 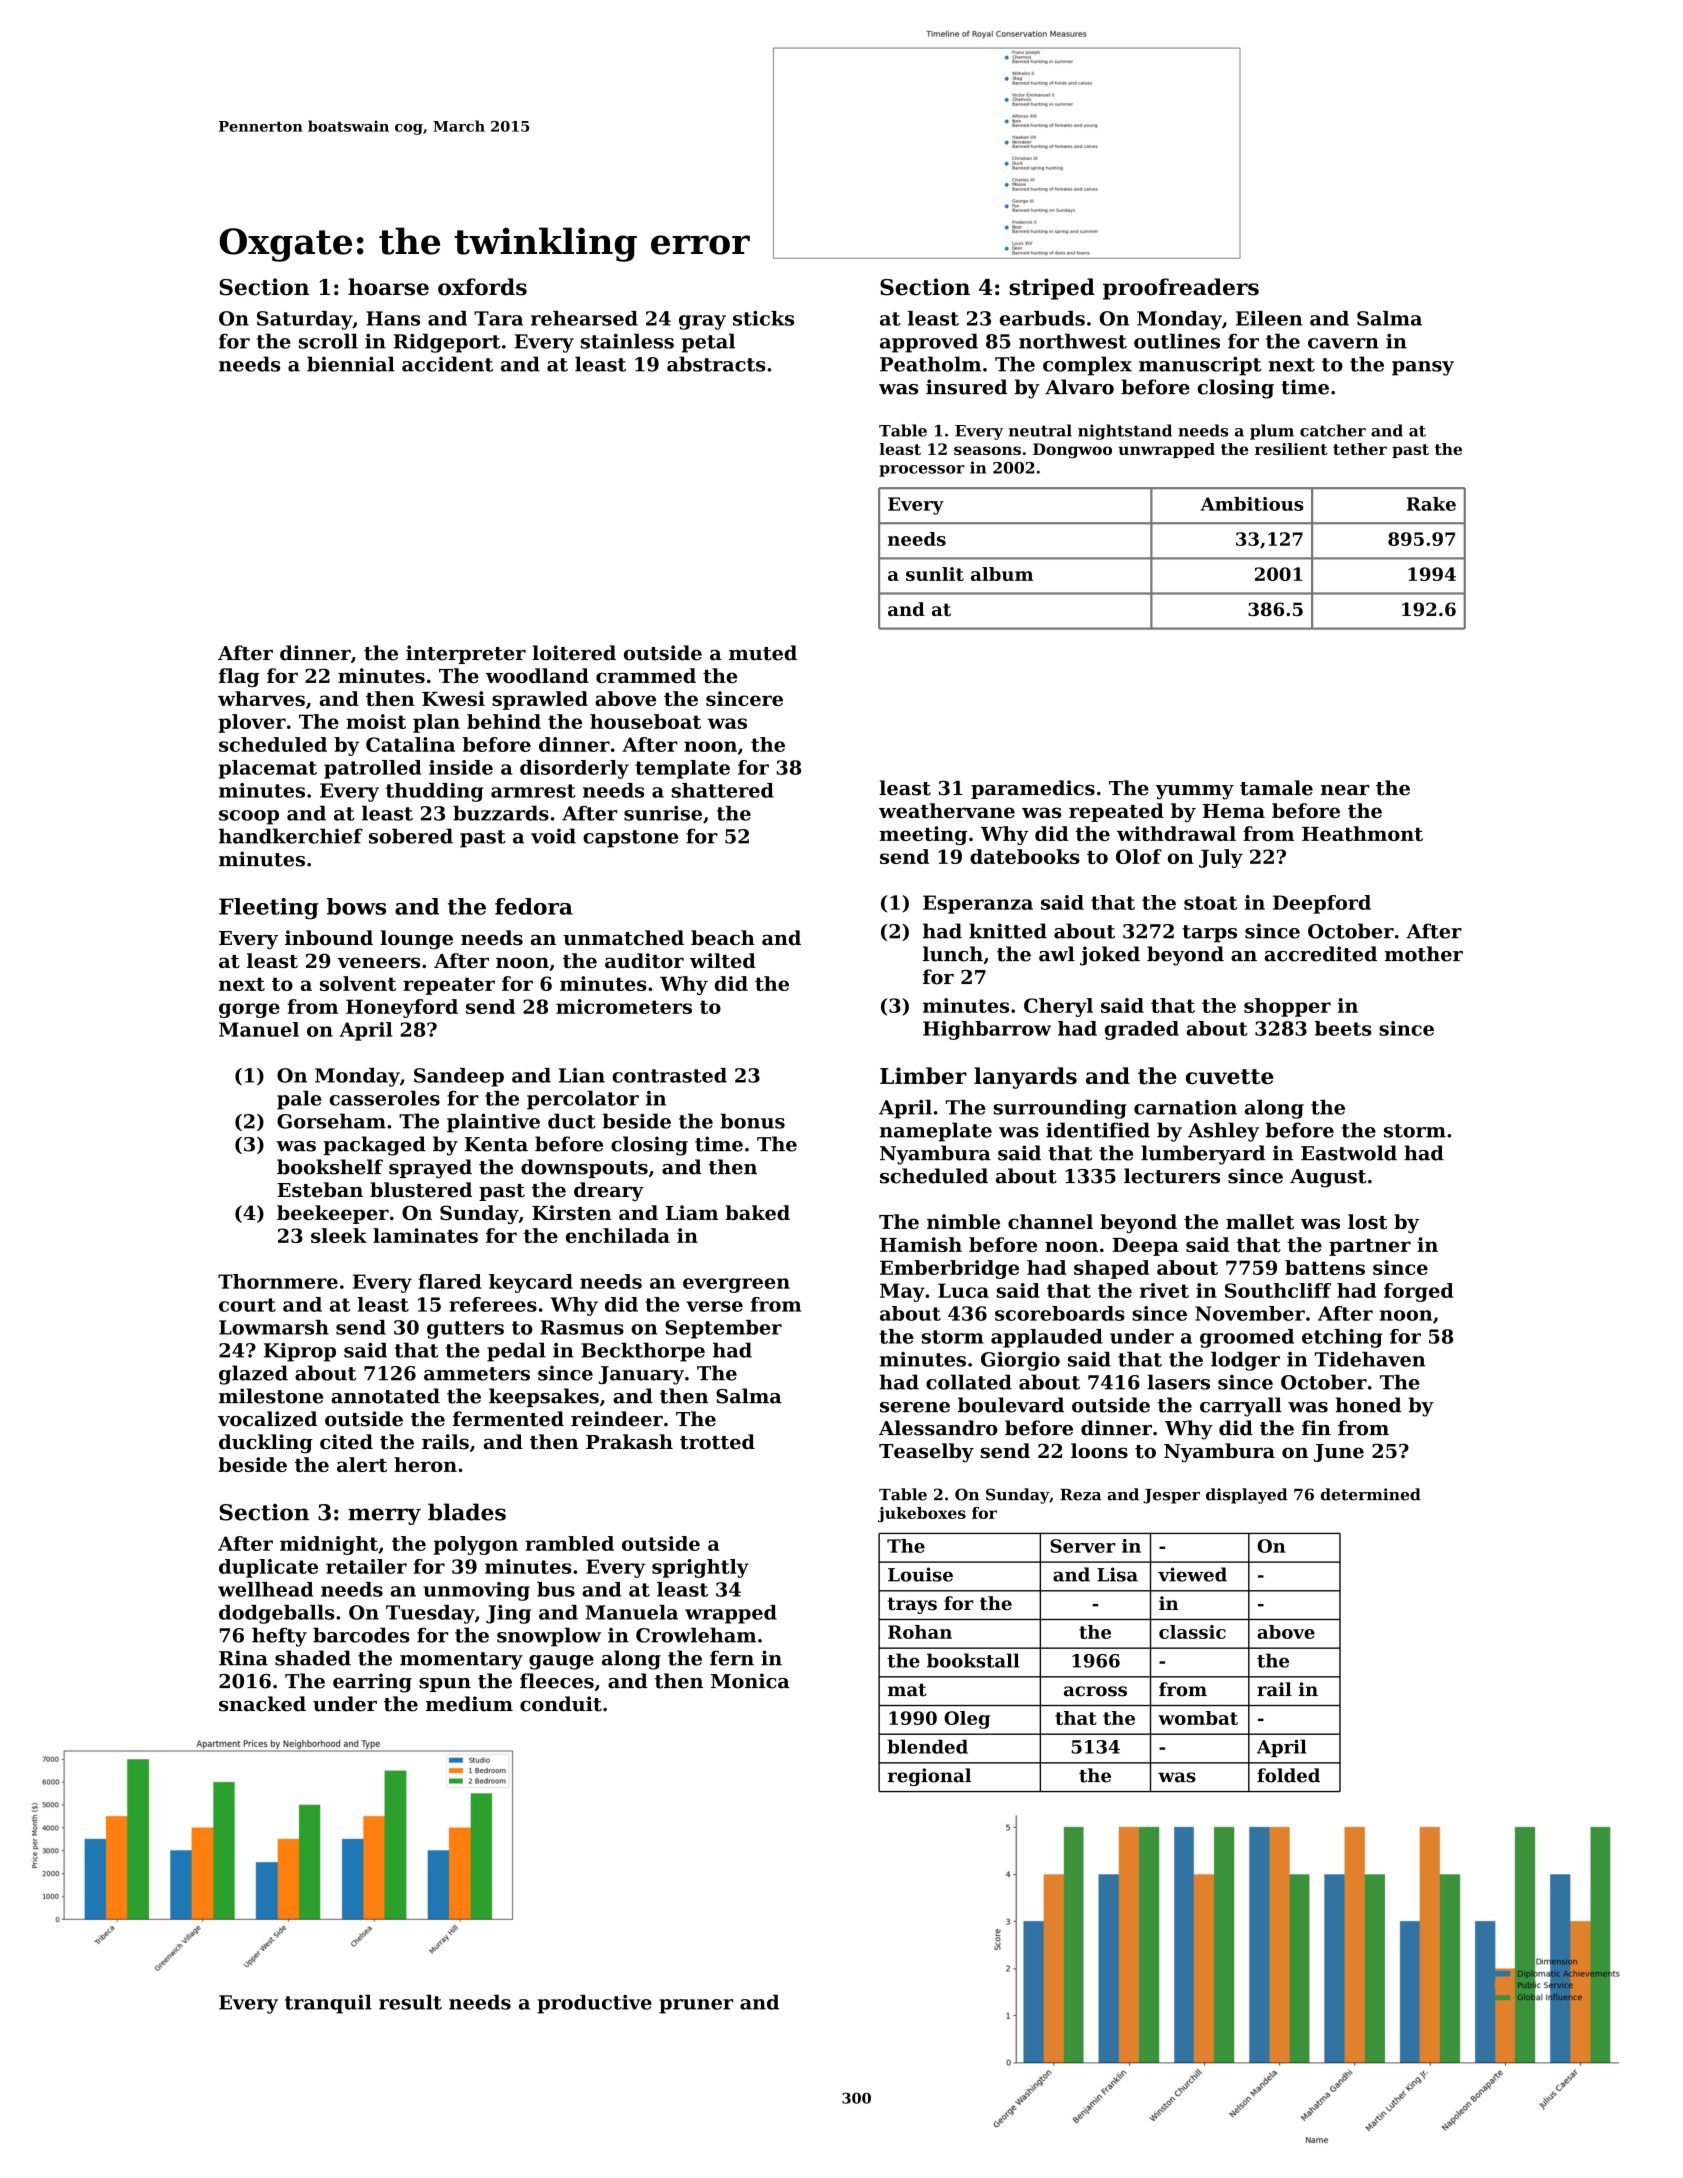 What do you see at coordinates (708, 343) in the screenshot?
I see `petal` at bounding box center [708, 343].
